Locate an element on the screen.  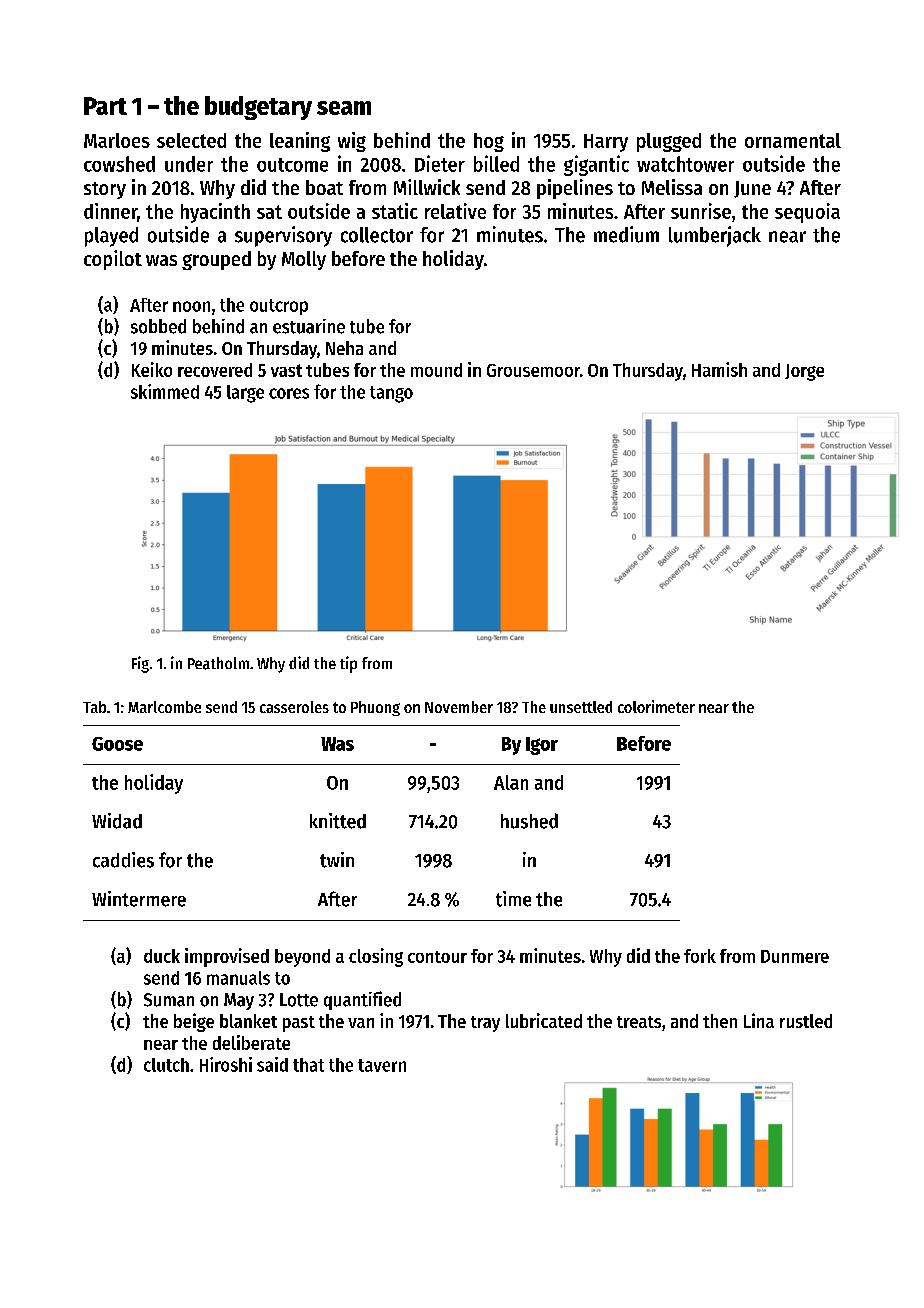
watchtower is located at coordinates (685, 164).
